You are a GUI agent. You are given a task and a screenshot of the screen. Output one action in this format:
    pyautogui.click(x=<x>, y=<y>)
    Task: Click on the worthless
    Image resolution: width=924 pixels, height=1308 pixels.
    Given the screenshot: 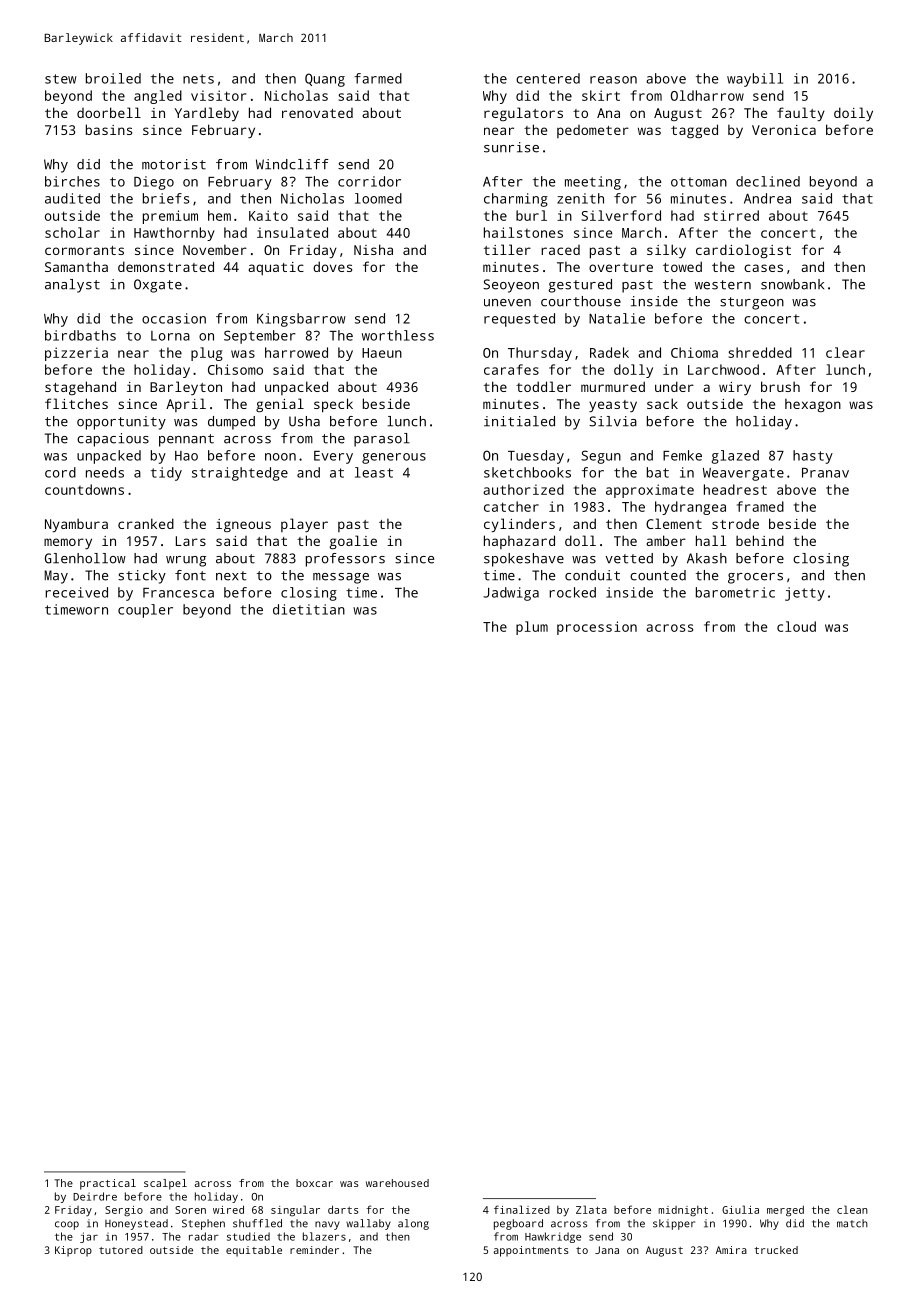 What is the action you would take?
    pyautogui.click(x=398, y=335)
